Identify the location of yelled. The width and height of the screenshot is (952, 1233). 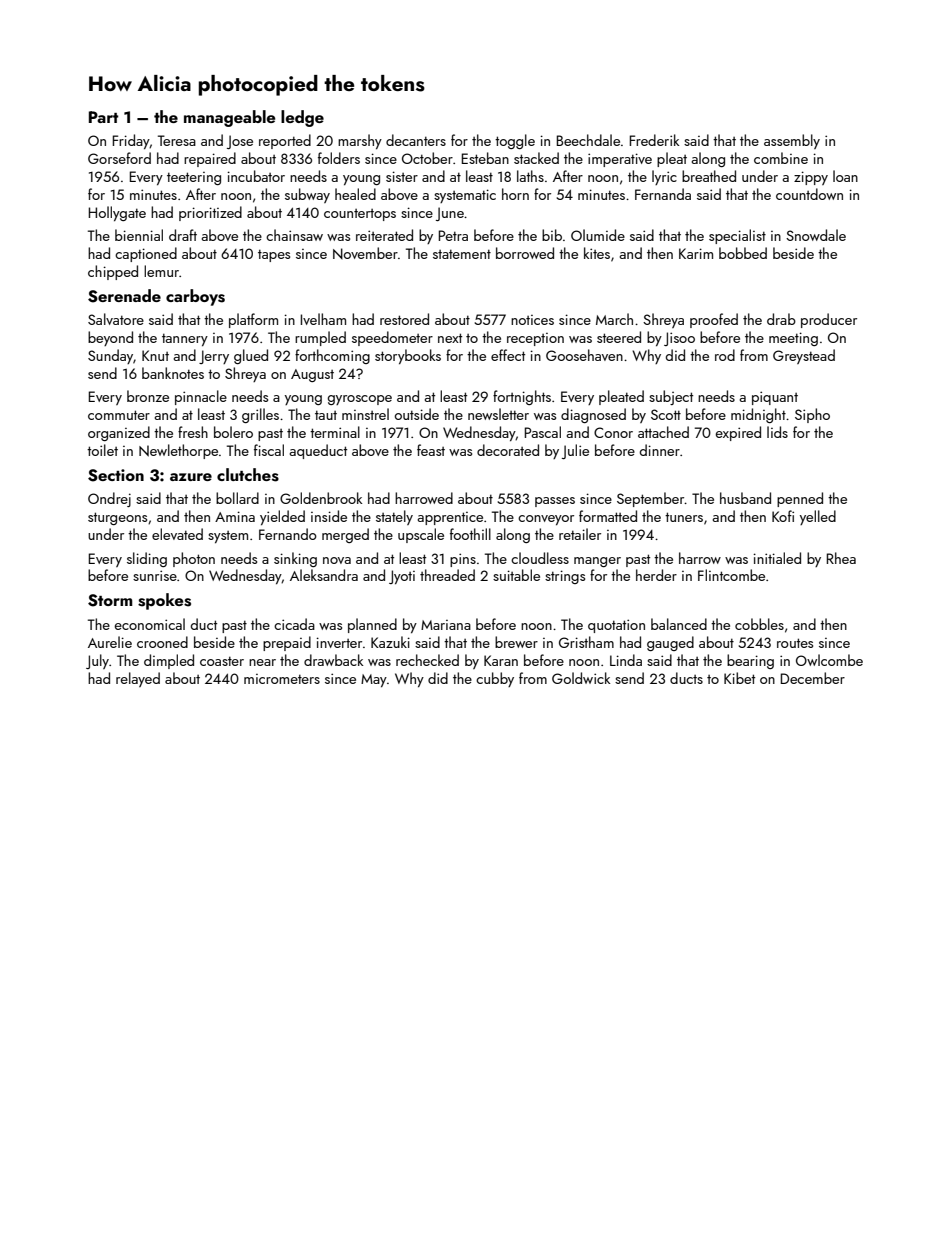
(818, 517).
